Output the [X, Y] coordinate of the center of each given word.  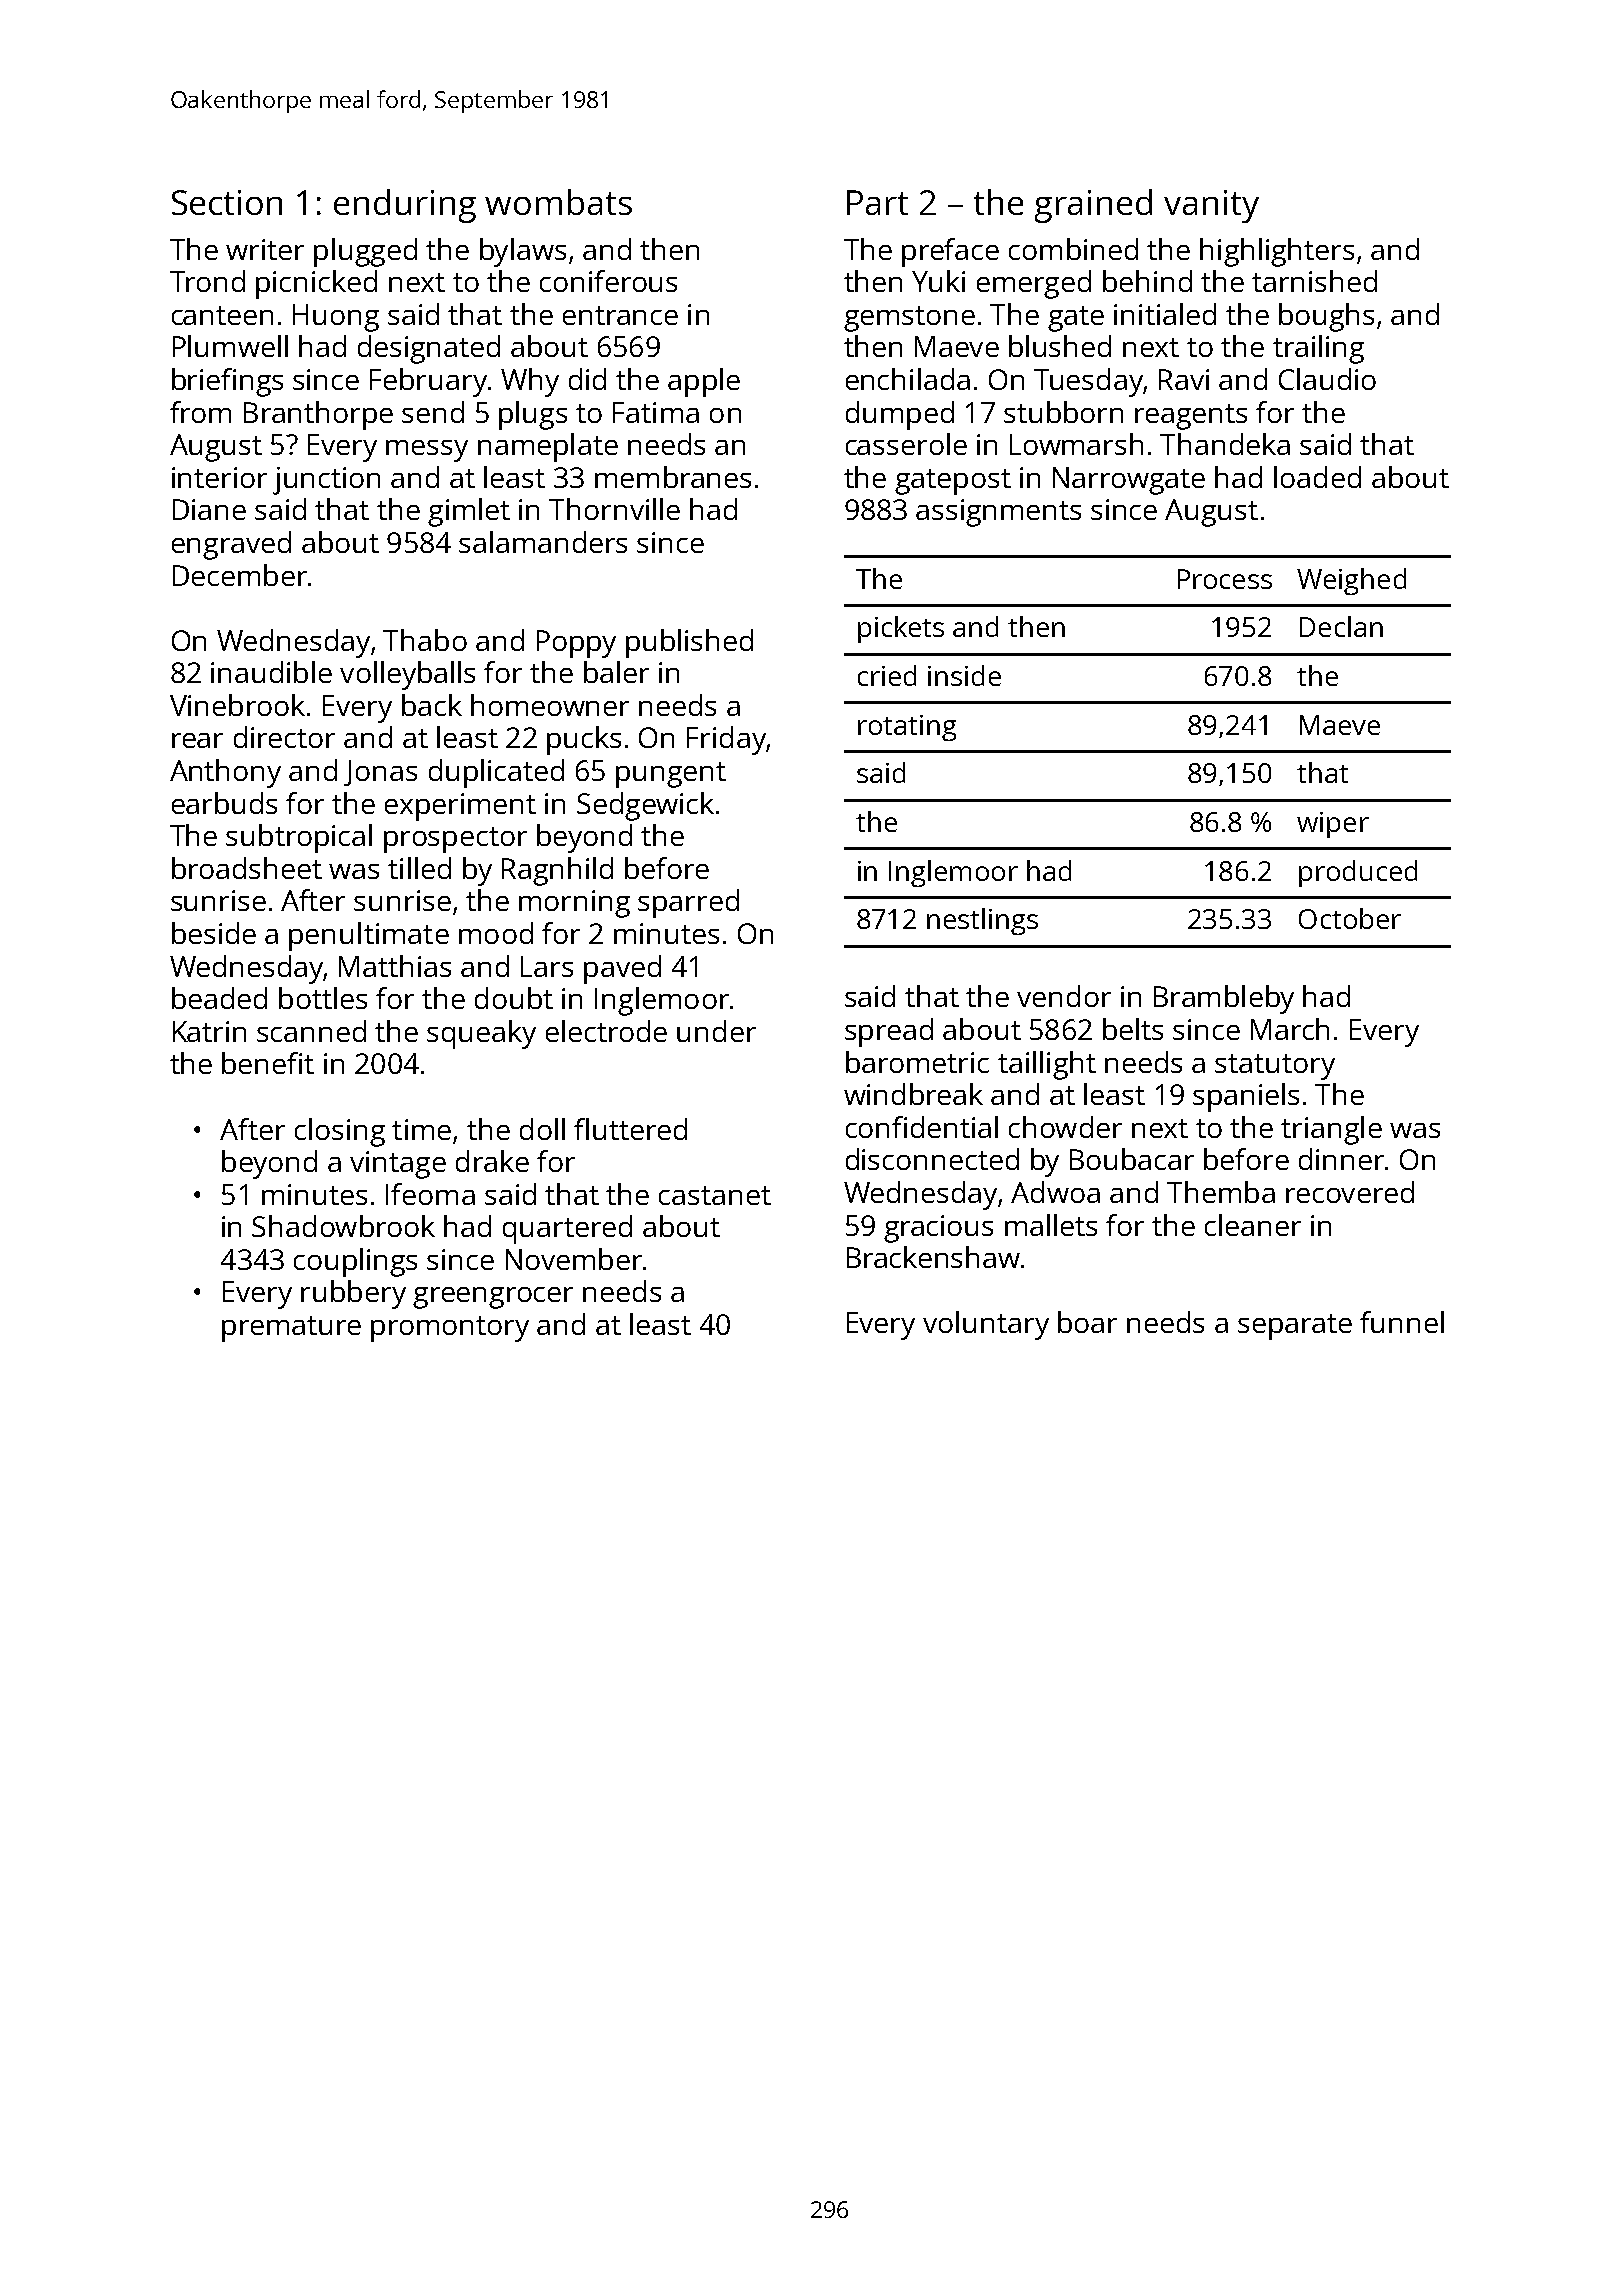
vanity [1211, 206]
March [1290, 1029]
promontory [450, 1329]
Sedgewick [645, 806]
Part [877, 202]
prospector [455, 840]
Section [227, 202]
